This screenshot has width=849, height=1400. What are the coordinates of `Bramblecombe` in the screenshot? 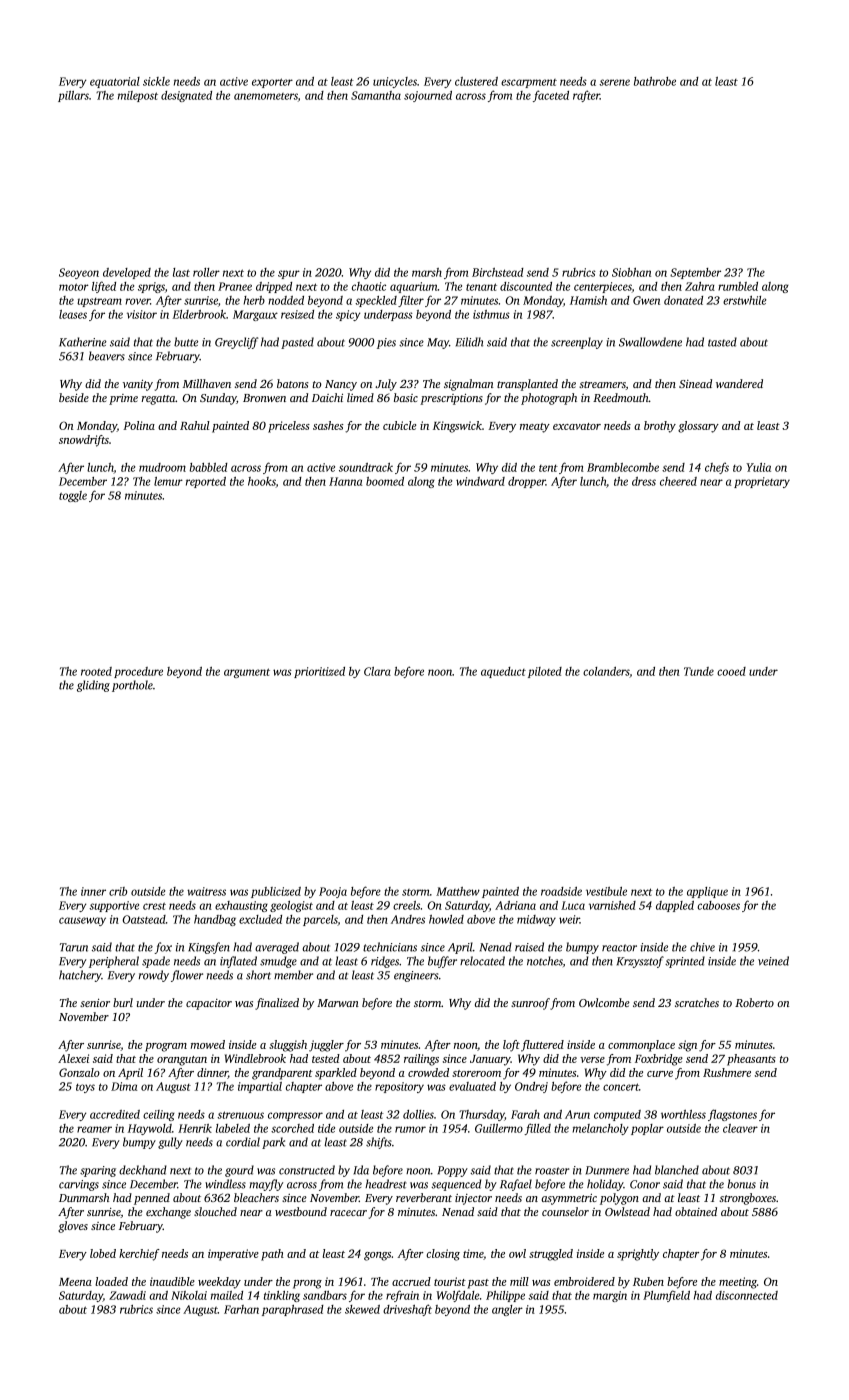 It's located at (623, 467).
